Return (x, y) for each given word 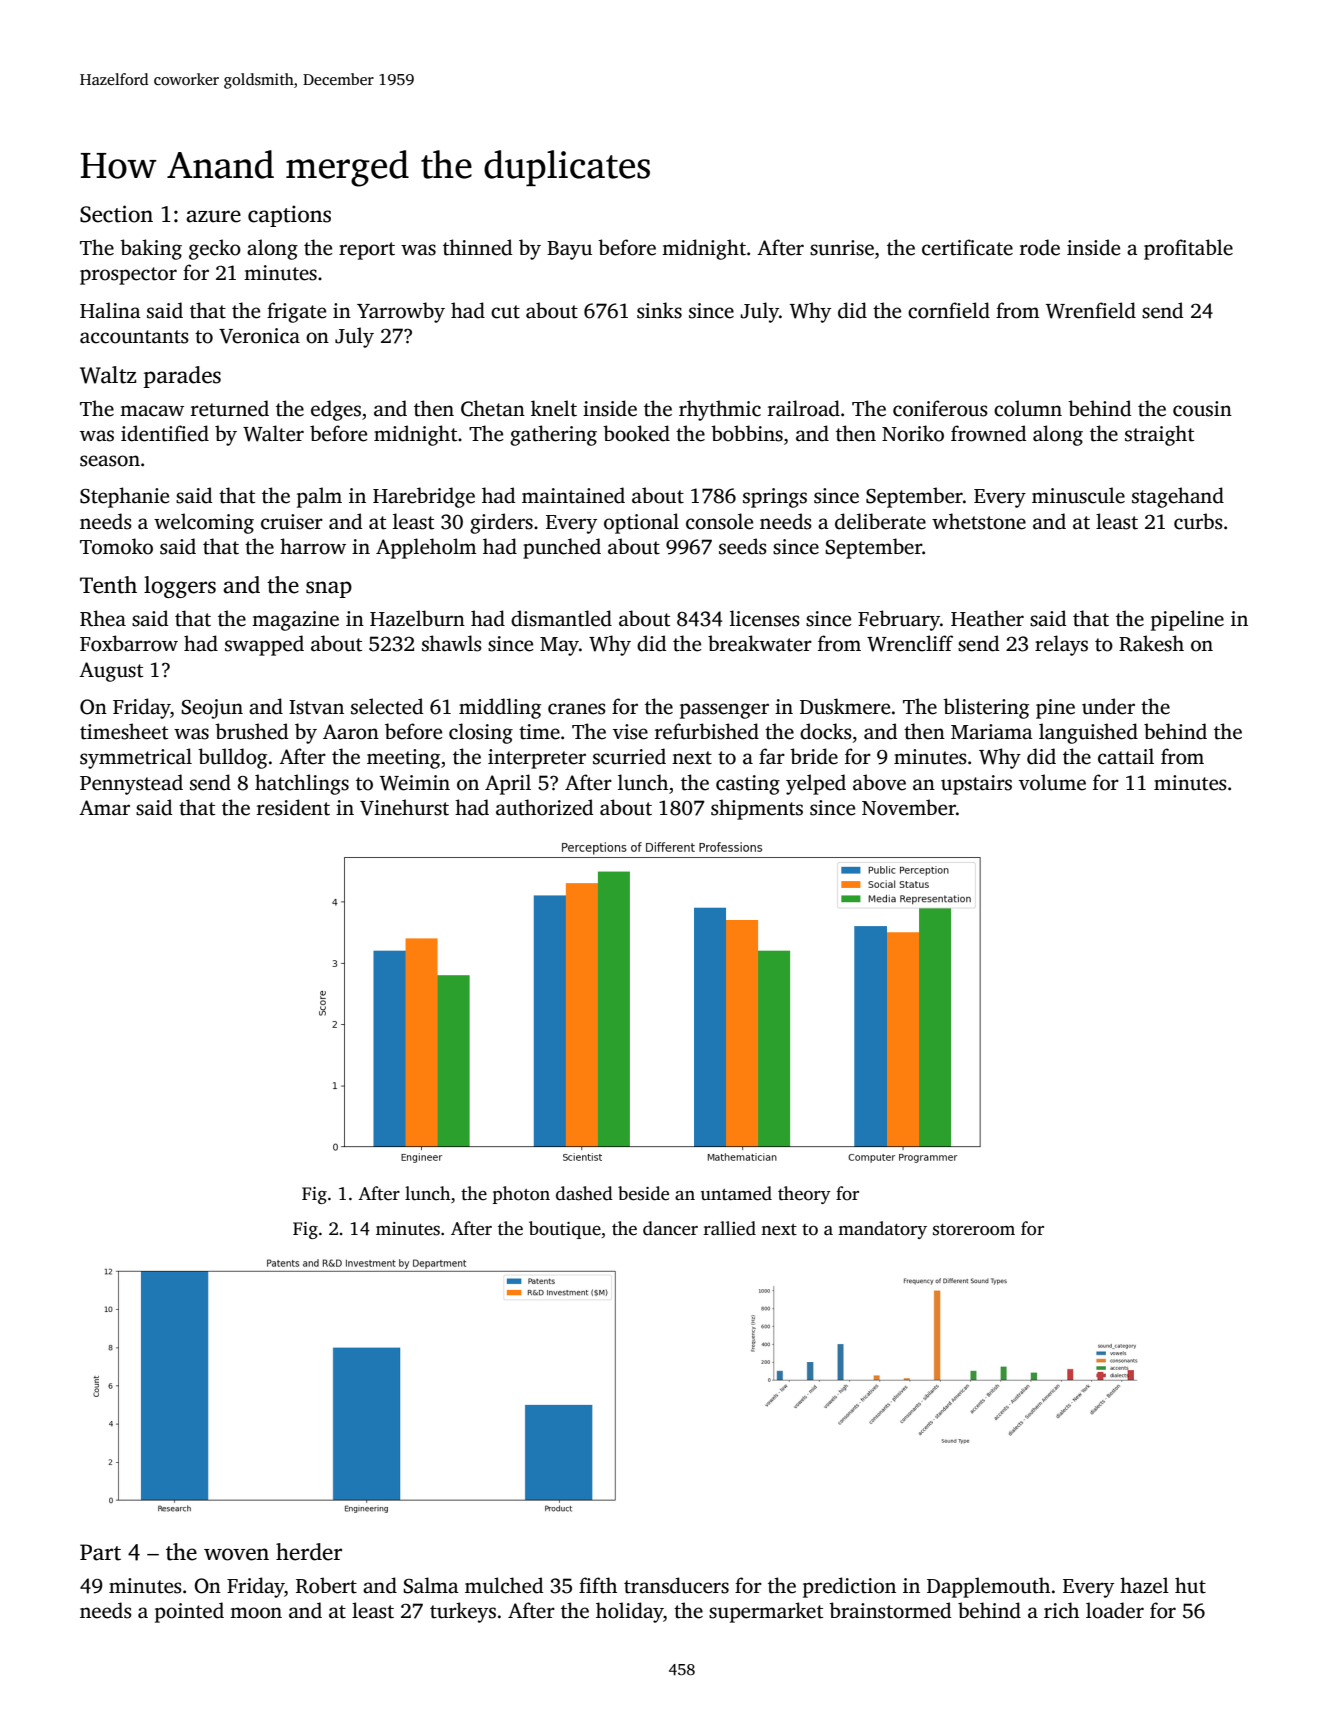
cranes (577, 709)
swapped (264, 645)
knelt (554, 408)
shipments (757, 809)
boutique (565, 1230)
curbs (1198, 521)
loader (1115, 1610)
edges (336, 410)
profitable (1188, 249)
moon (256, 1613)
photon (521, 1195)
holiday (629, 1612)
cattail (1126, 756)
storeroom (974, 1230)
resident (293, 807)
